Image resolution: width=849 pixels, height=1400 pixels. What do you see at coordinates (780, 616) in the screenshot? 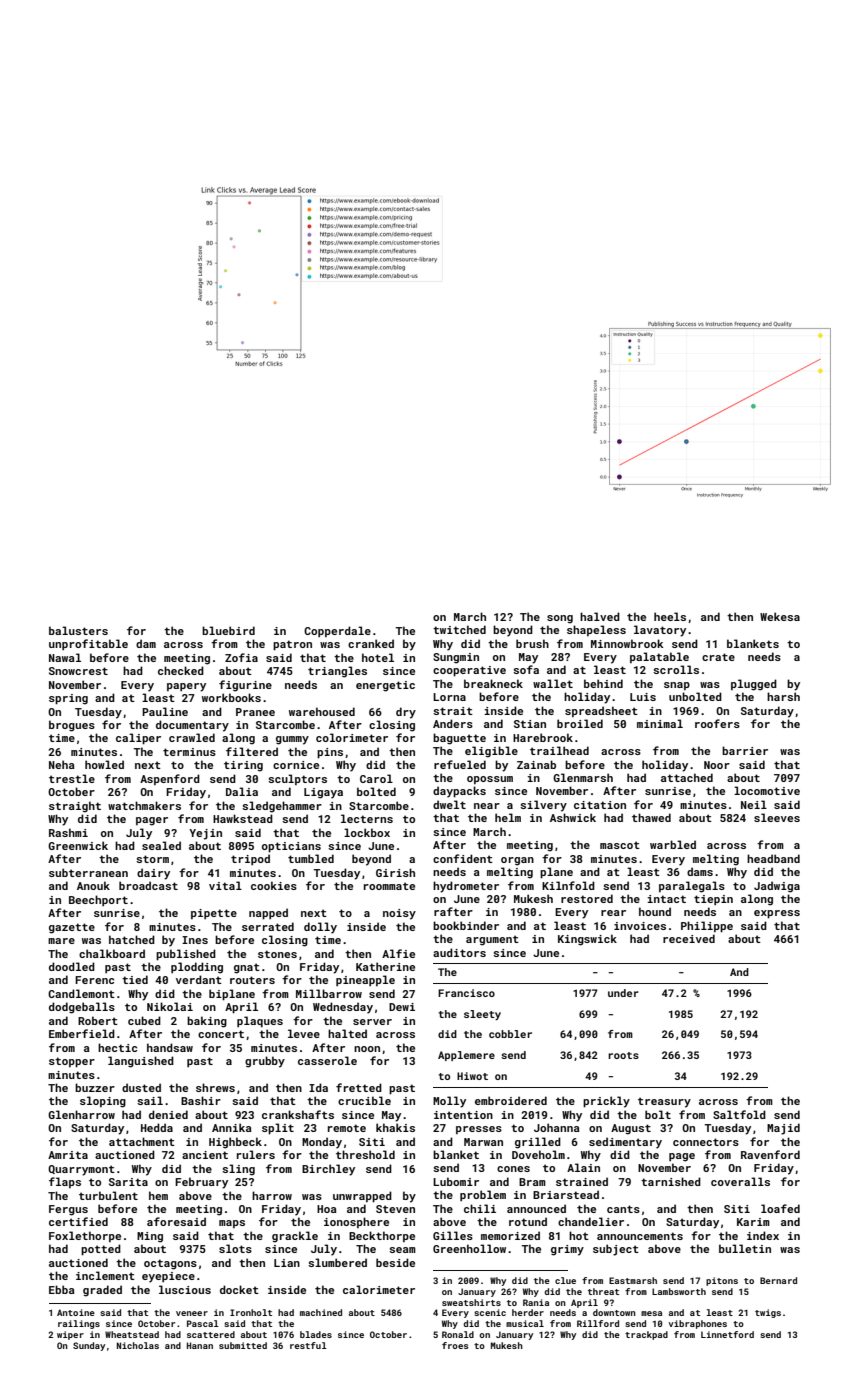
I see `Wekesa` at bounding box center [780, 616].
